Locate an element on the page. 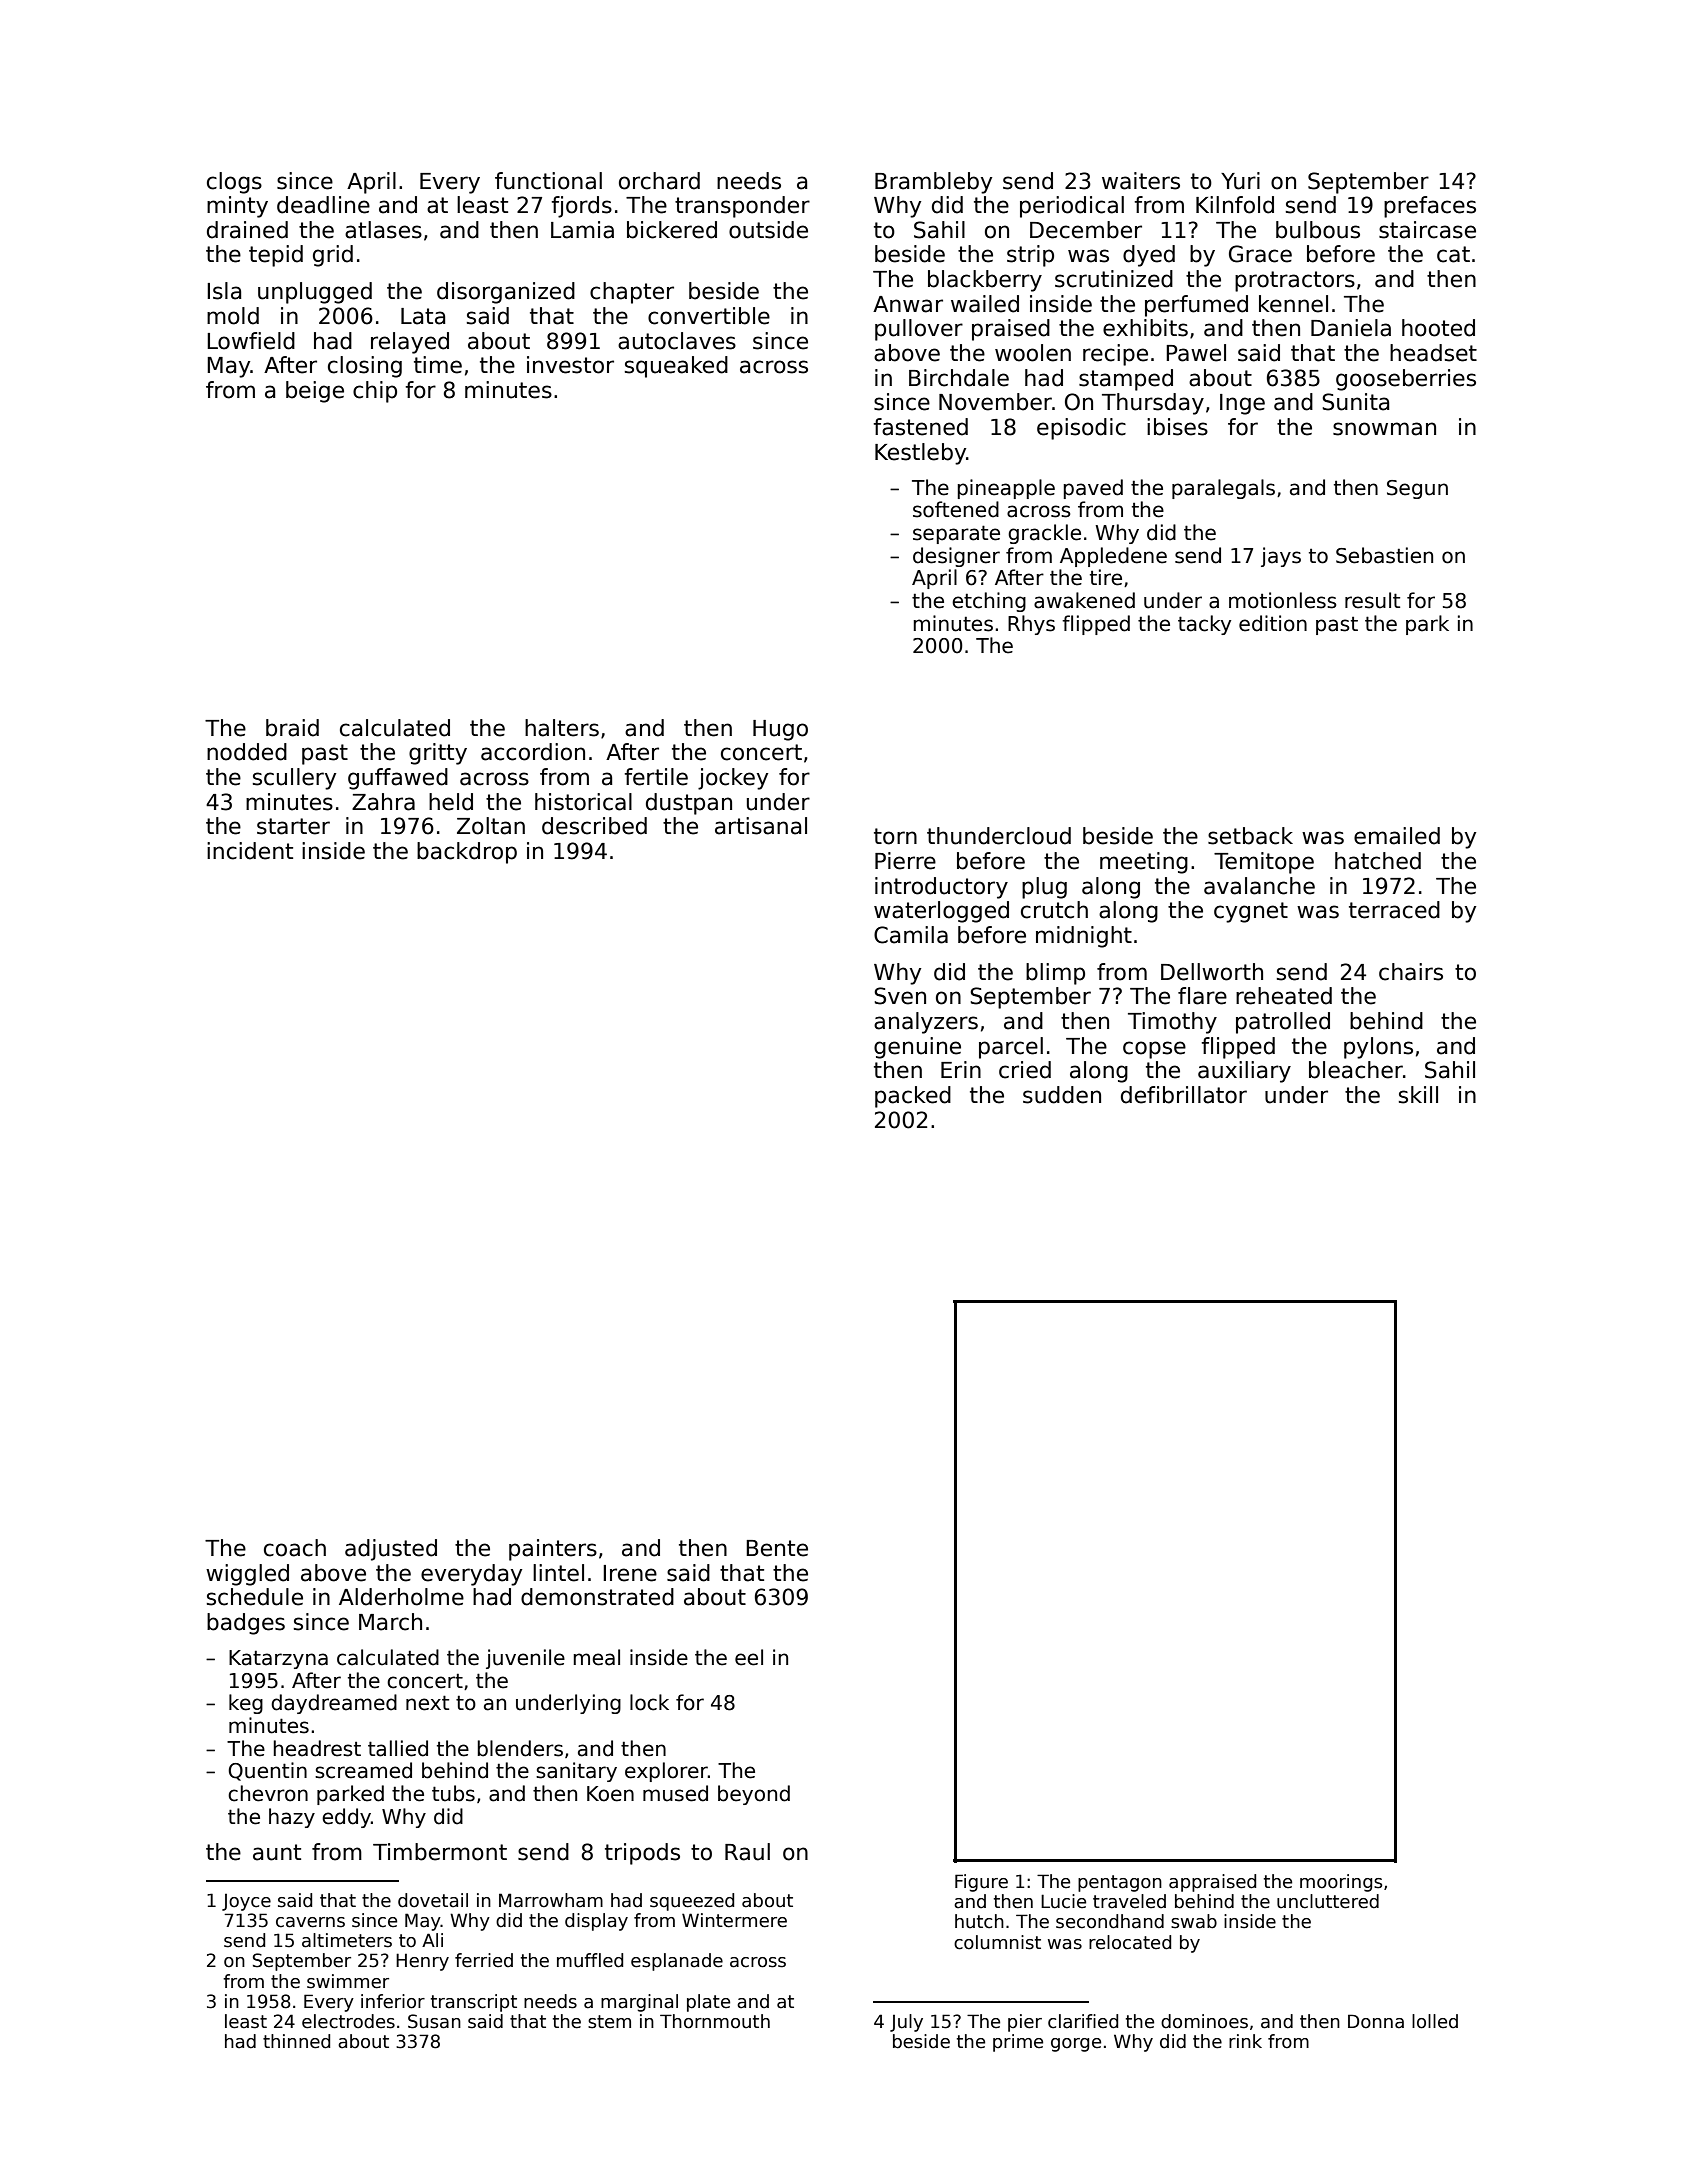  clogs is located at coordinates (234, 183).
